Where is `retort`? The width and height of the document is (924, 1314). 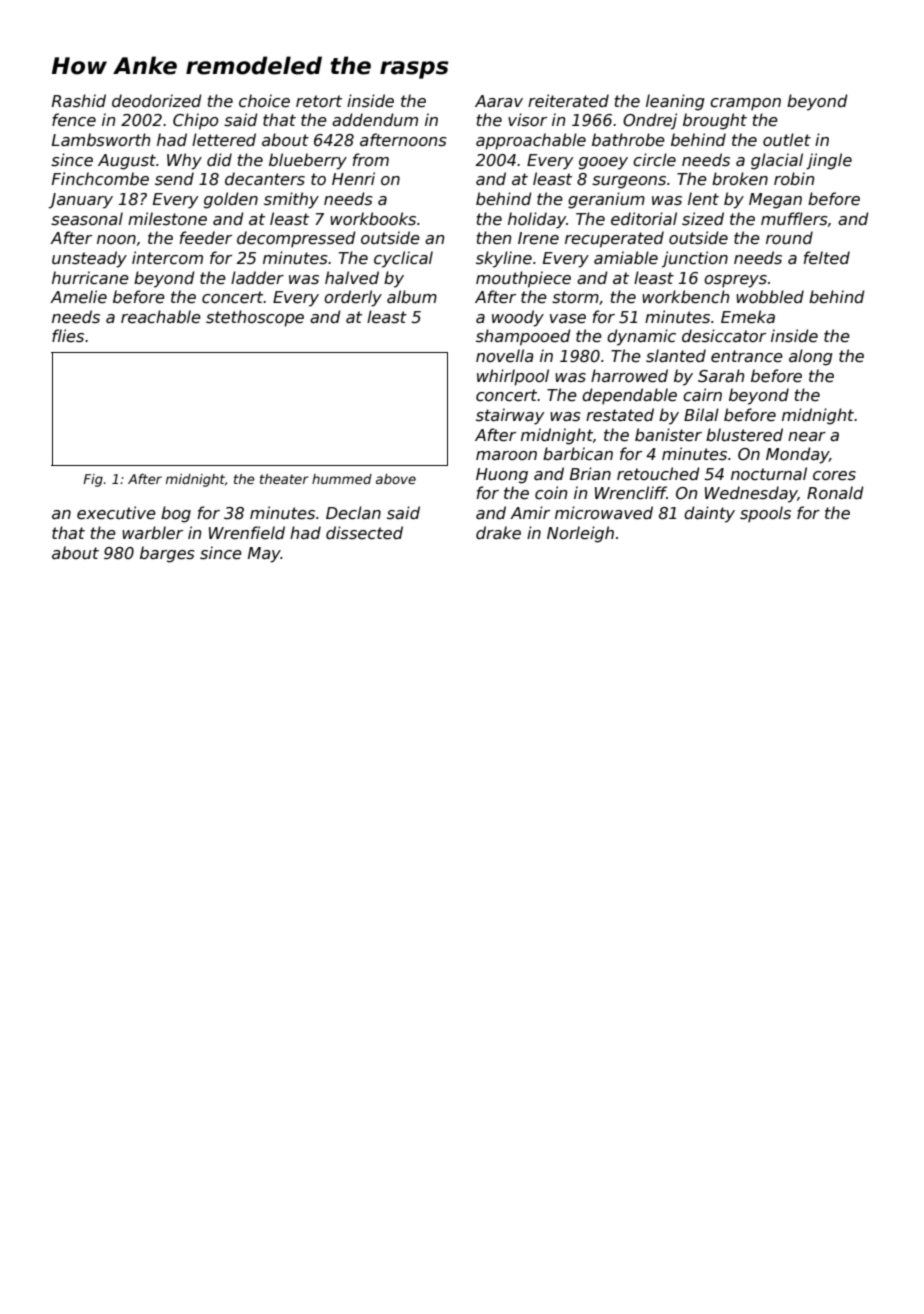 retort is located at coordinates (319, 101).
